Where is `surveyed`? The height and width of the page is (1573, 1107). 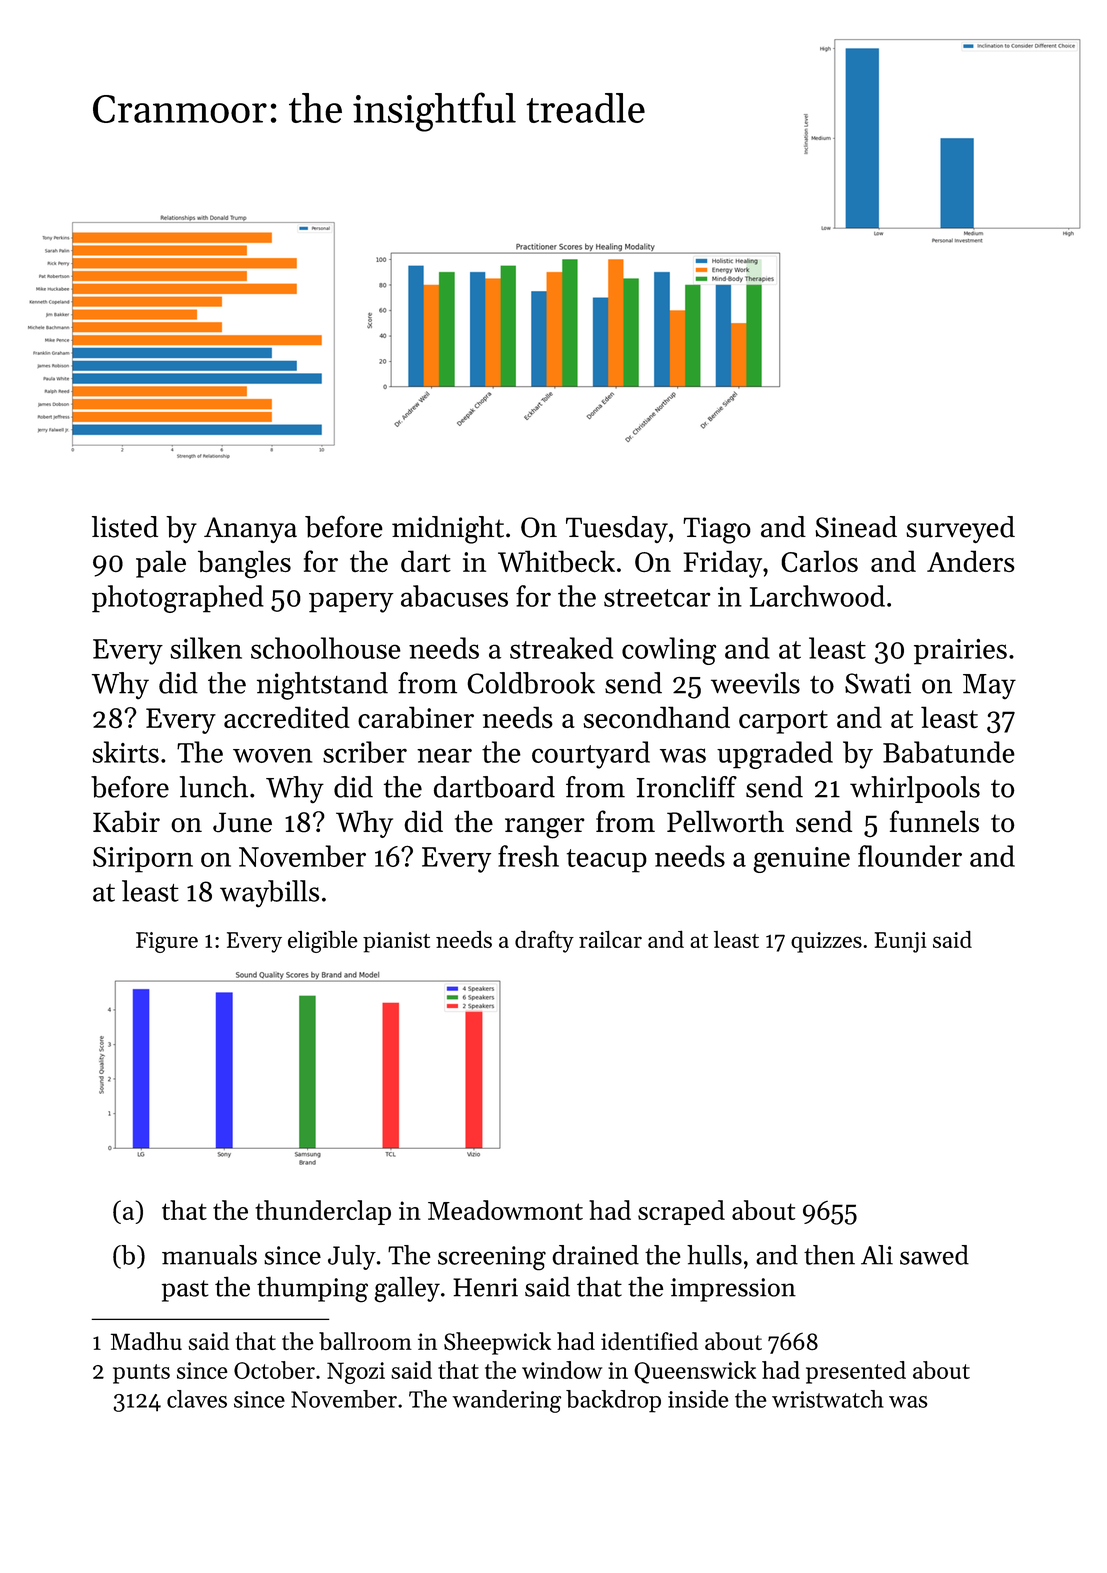 surveyed is located at coordinates (960, 529).
